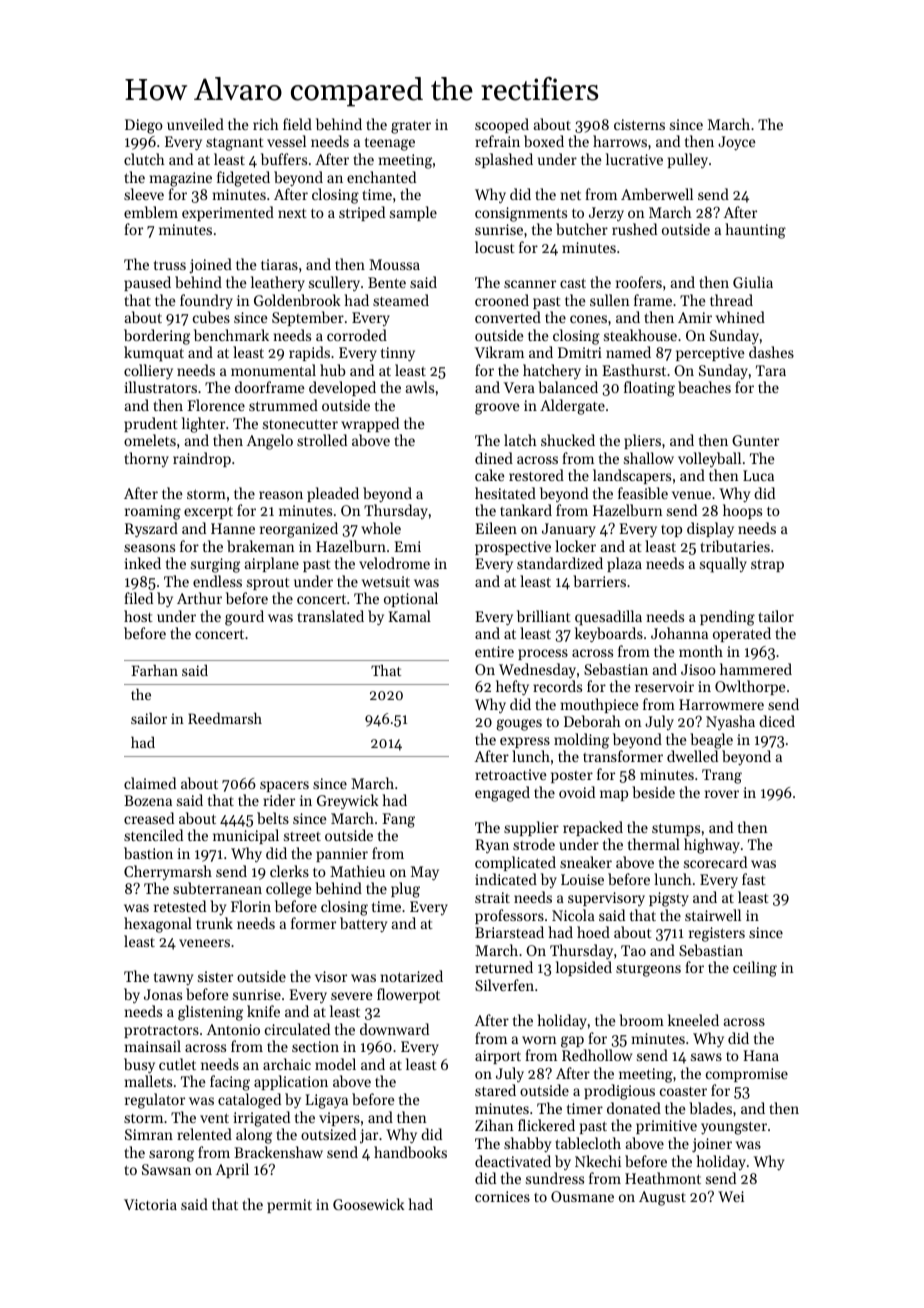 Image resolution: width=924 pixels, height=1308 pixels. Describe the element at coordinates (225, 718) in the document. I see `Reedmarsh` at that location.
